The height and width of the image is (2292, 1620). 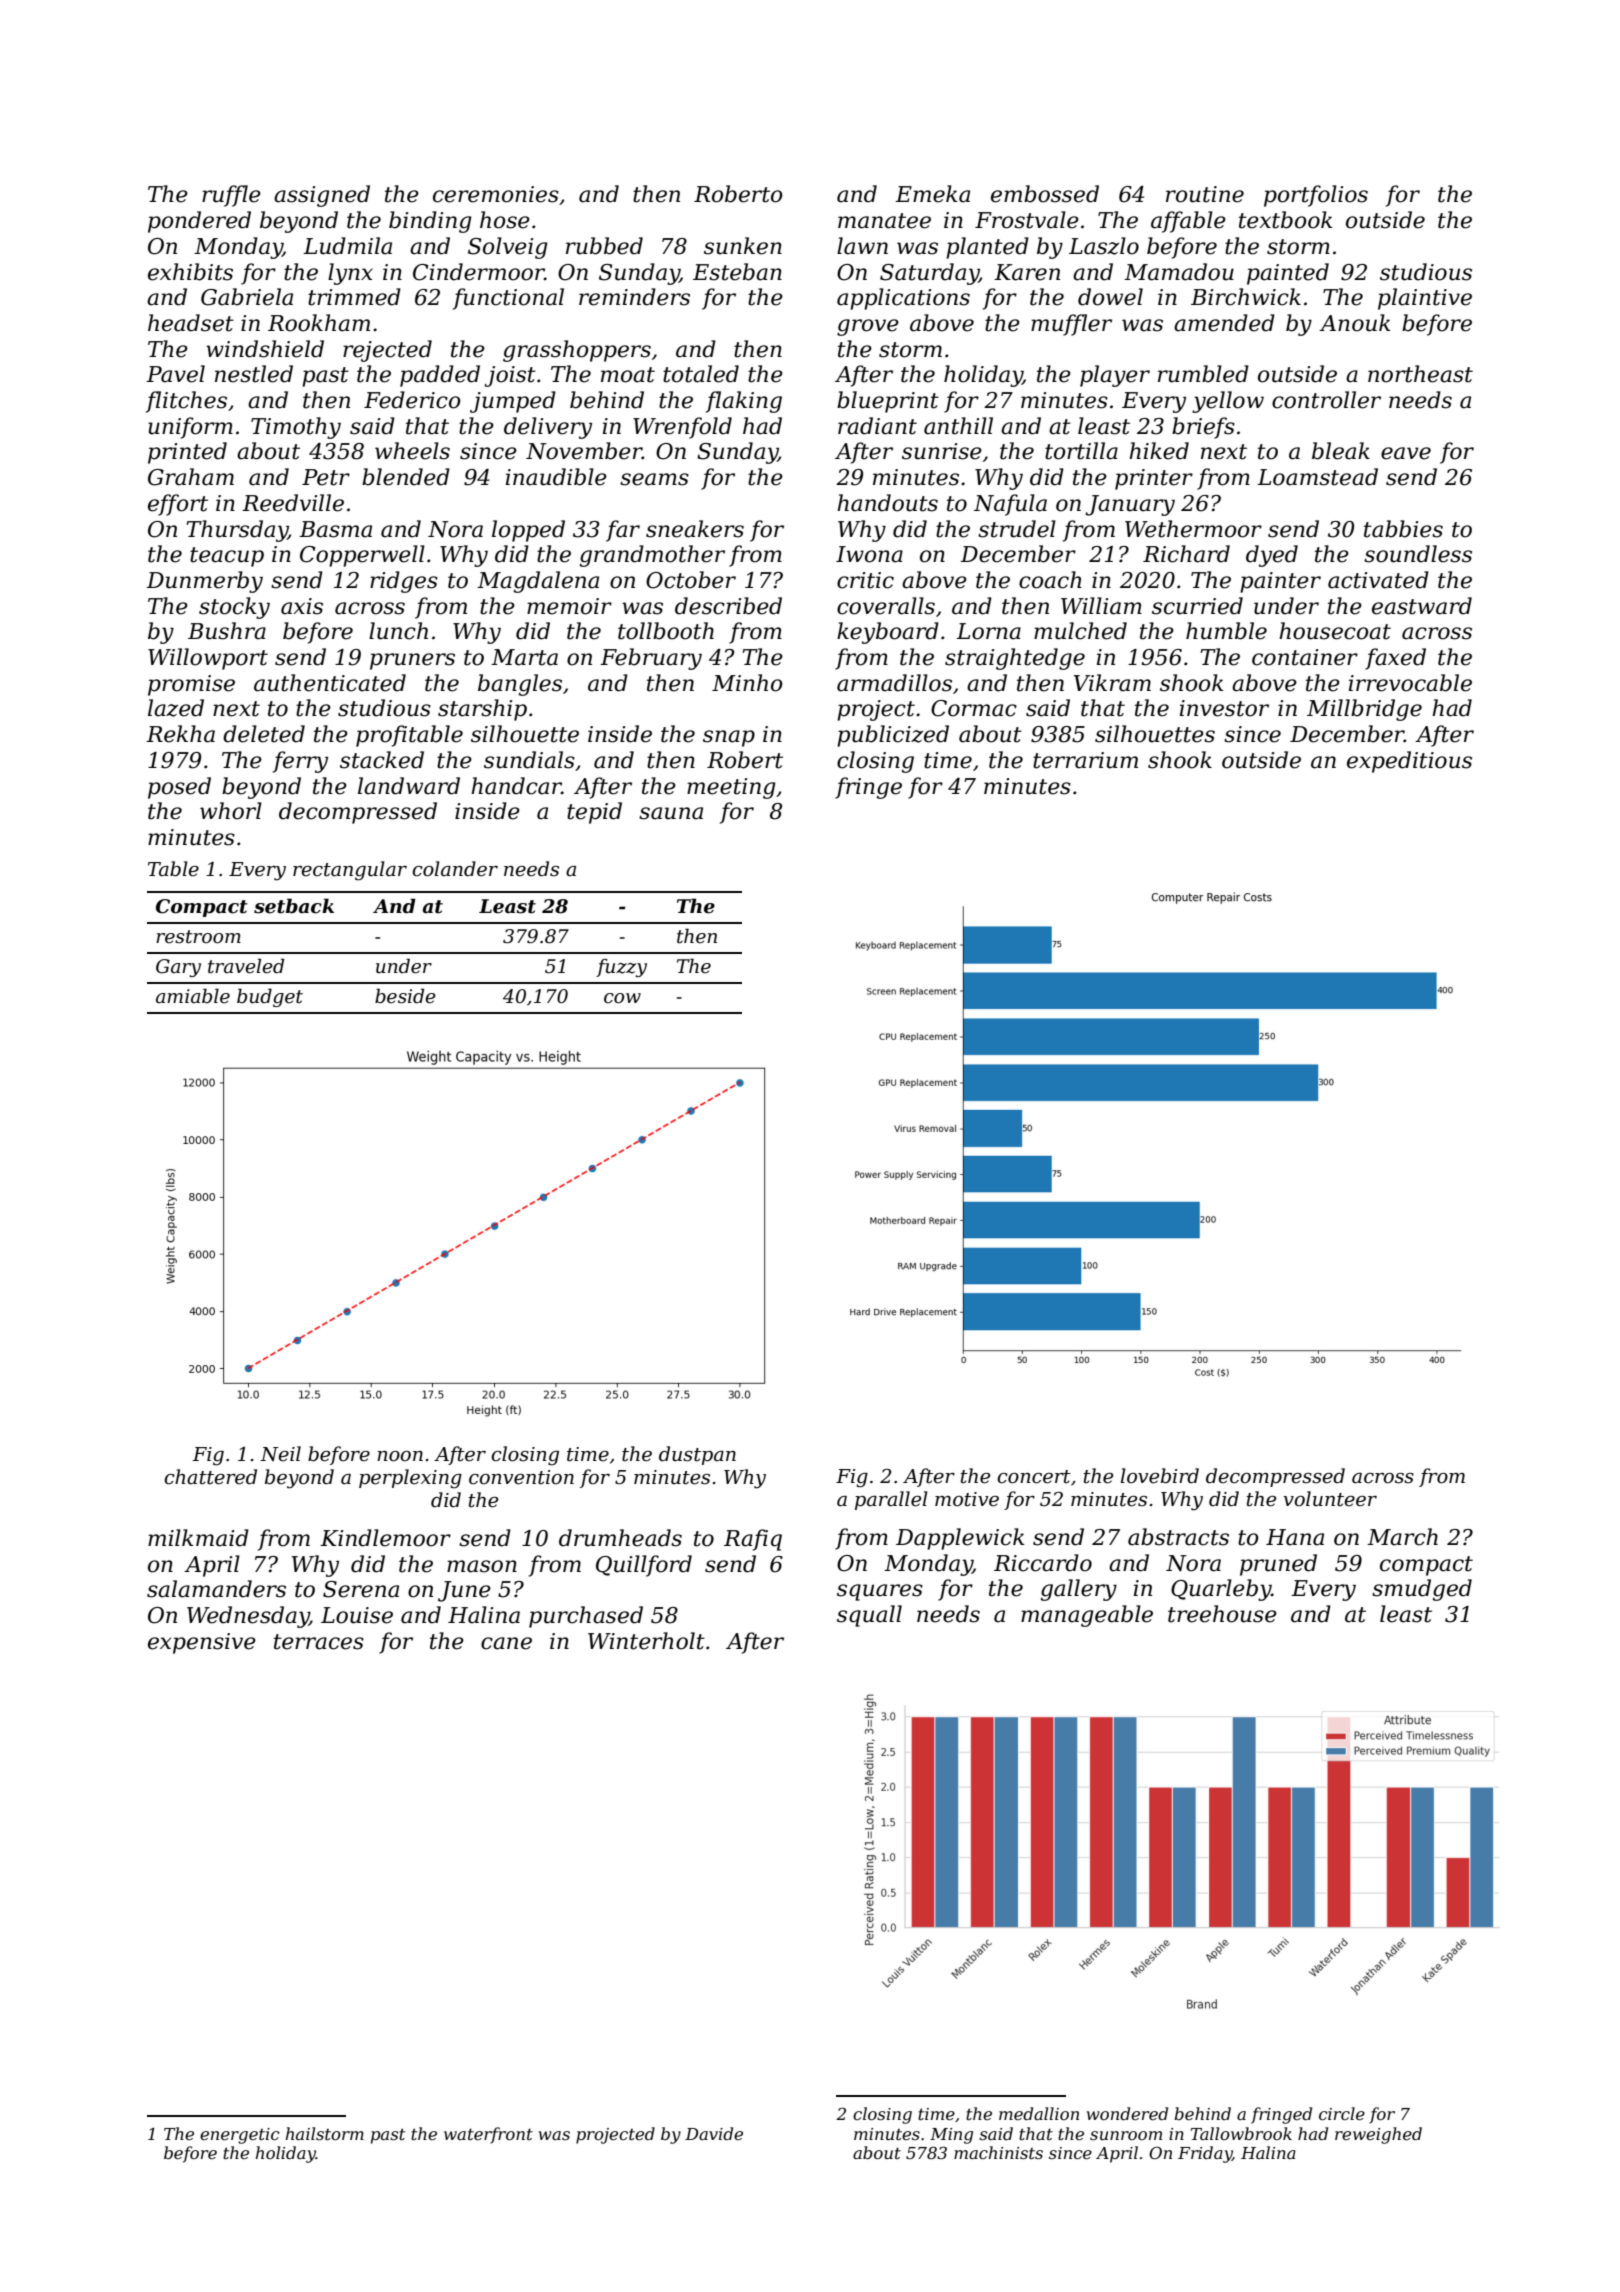 What do you see at coordinates (714, 2133) in the image?
I see `Davide` at bounding box center [714, 2133].
